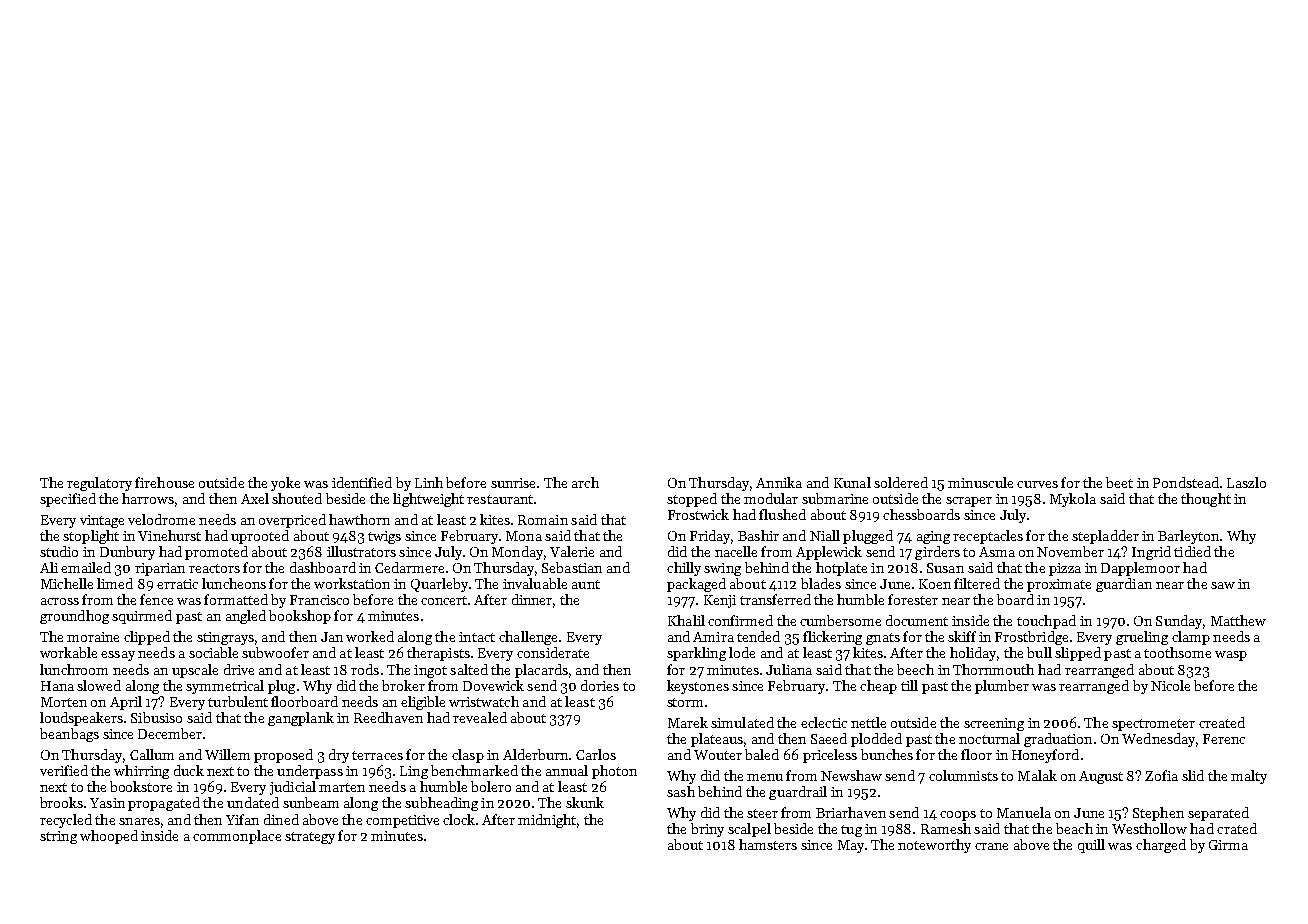 The width and height of the screenshot is (1308, 924). What do you see at coordinates (310, 838) in the screenshot?
I see `strategy` at bounding box center [310, 838].
